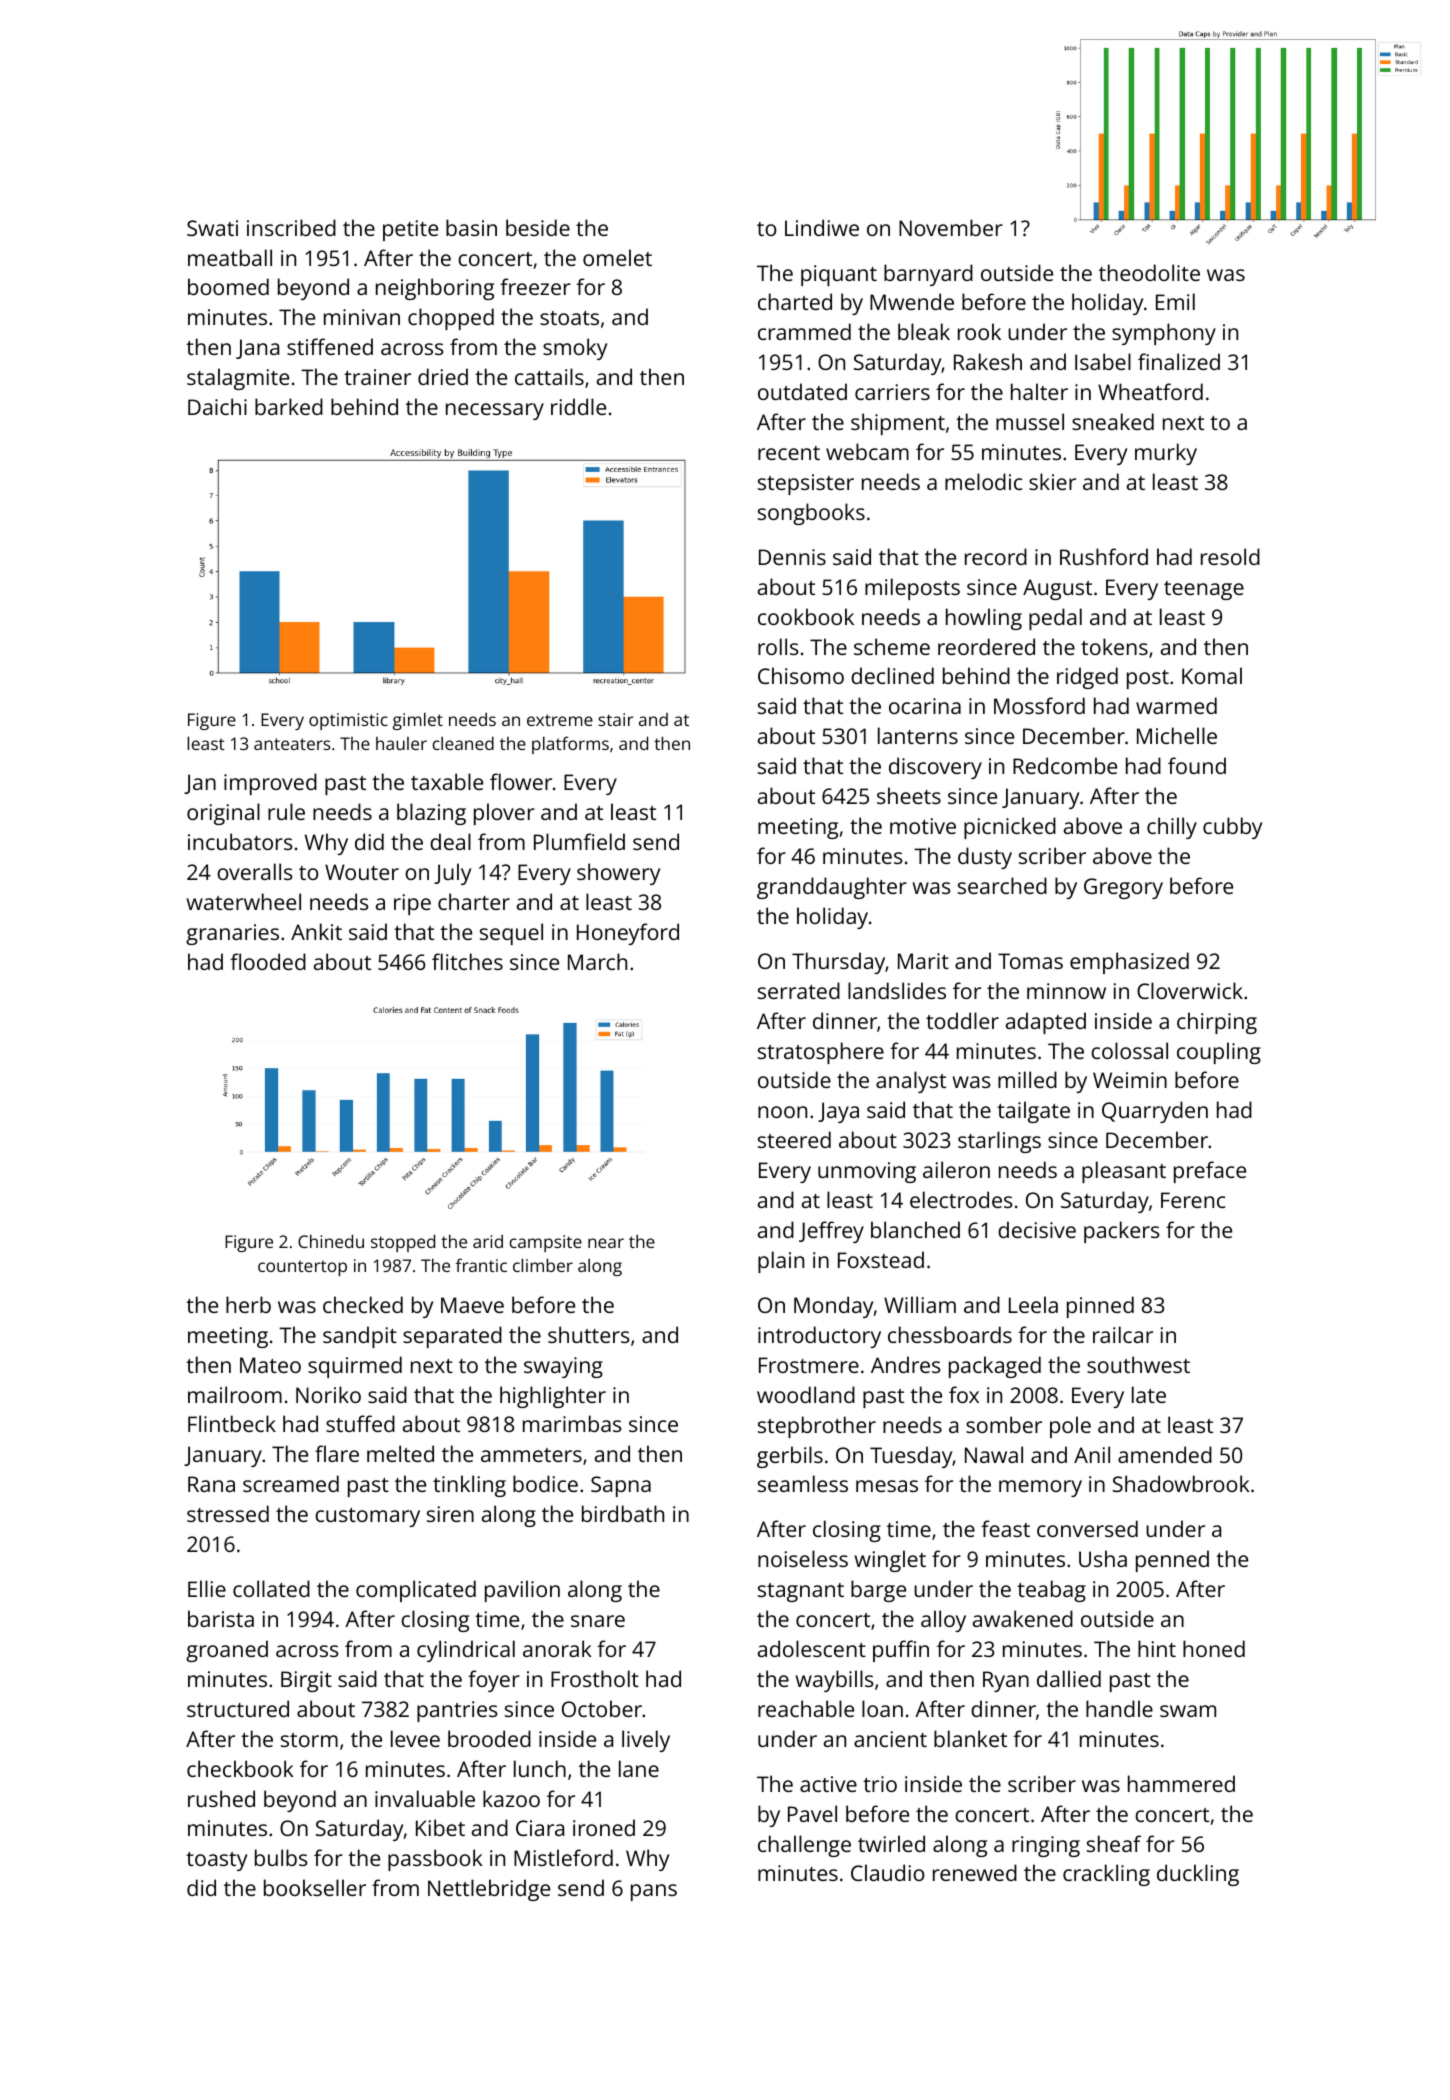 The height and width of the document is (2100, 1450). What do you see at coordinates (822, 227) in the document?
I see `Lindiwe` at bounding box center [822, 227].
